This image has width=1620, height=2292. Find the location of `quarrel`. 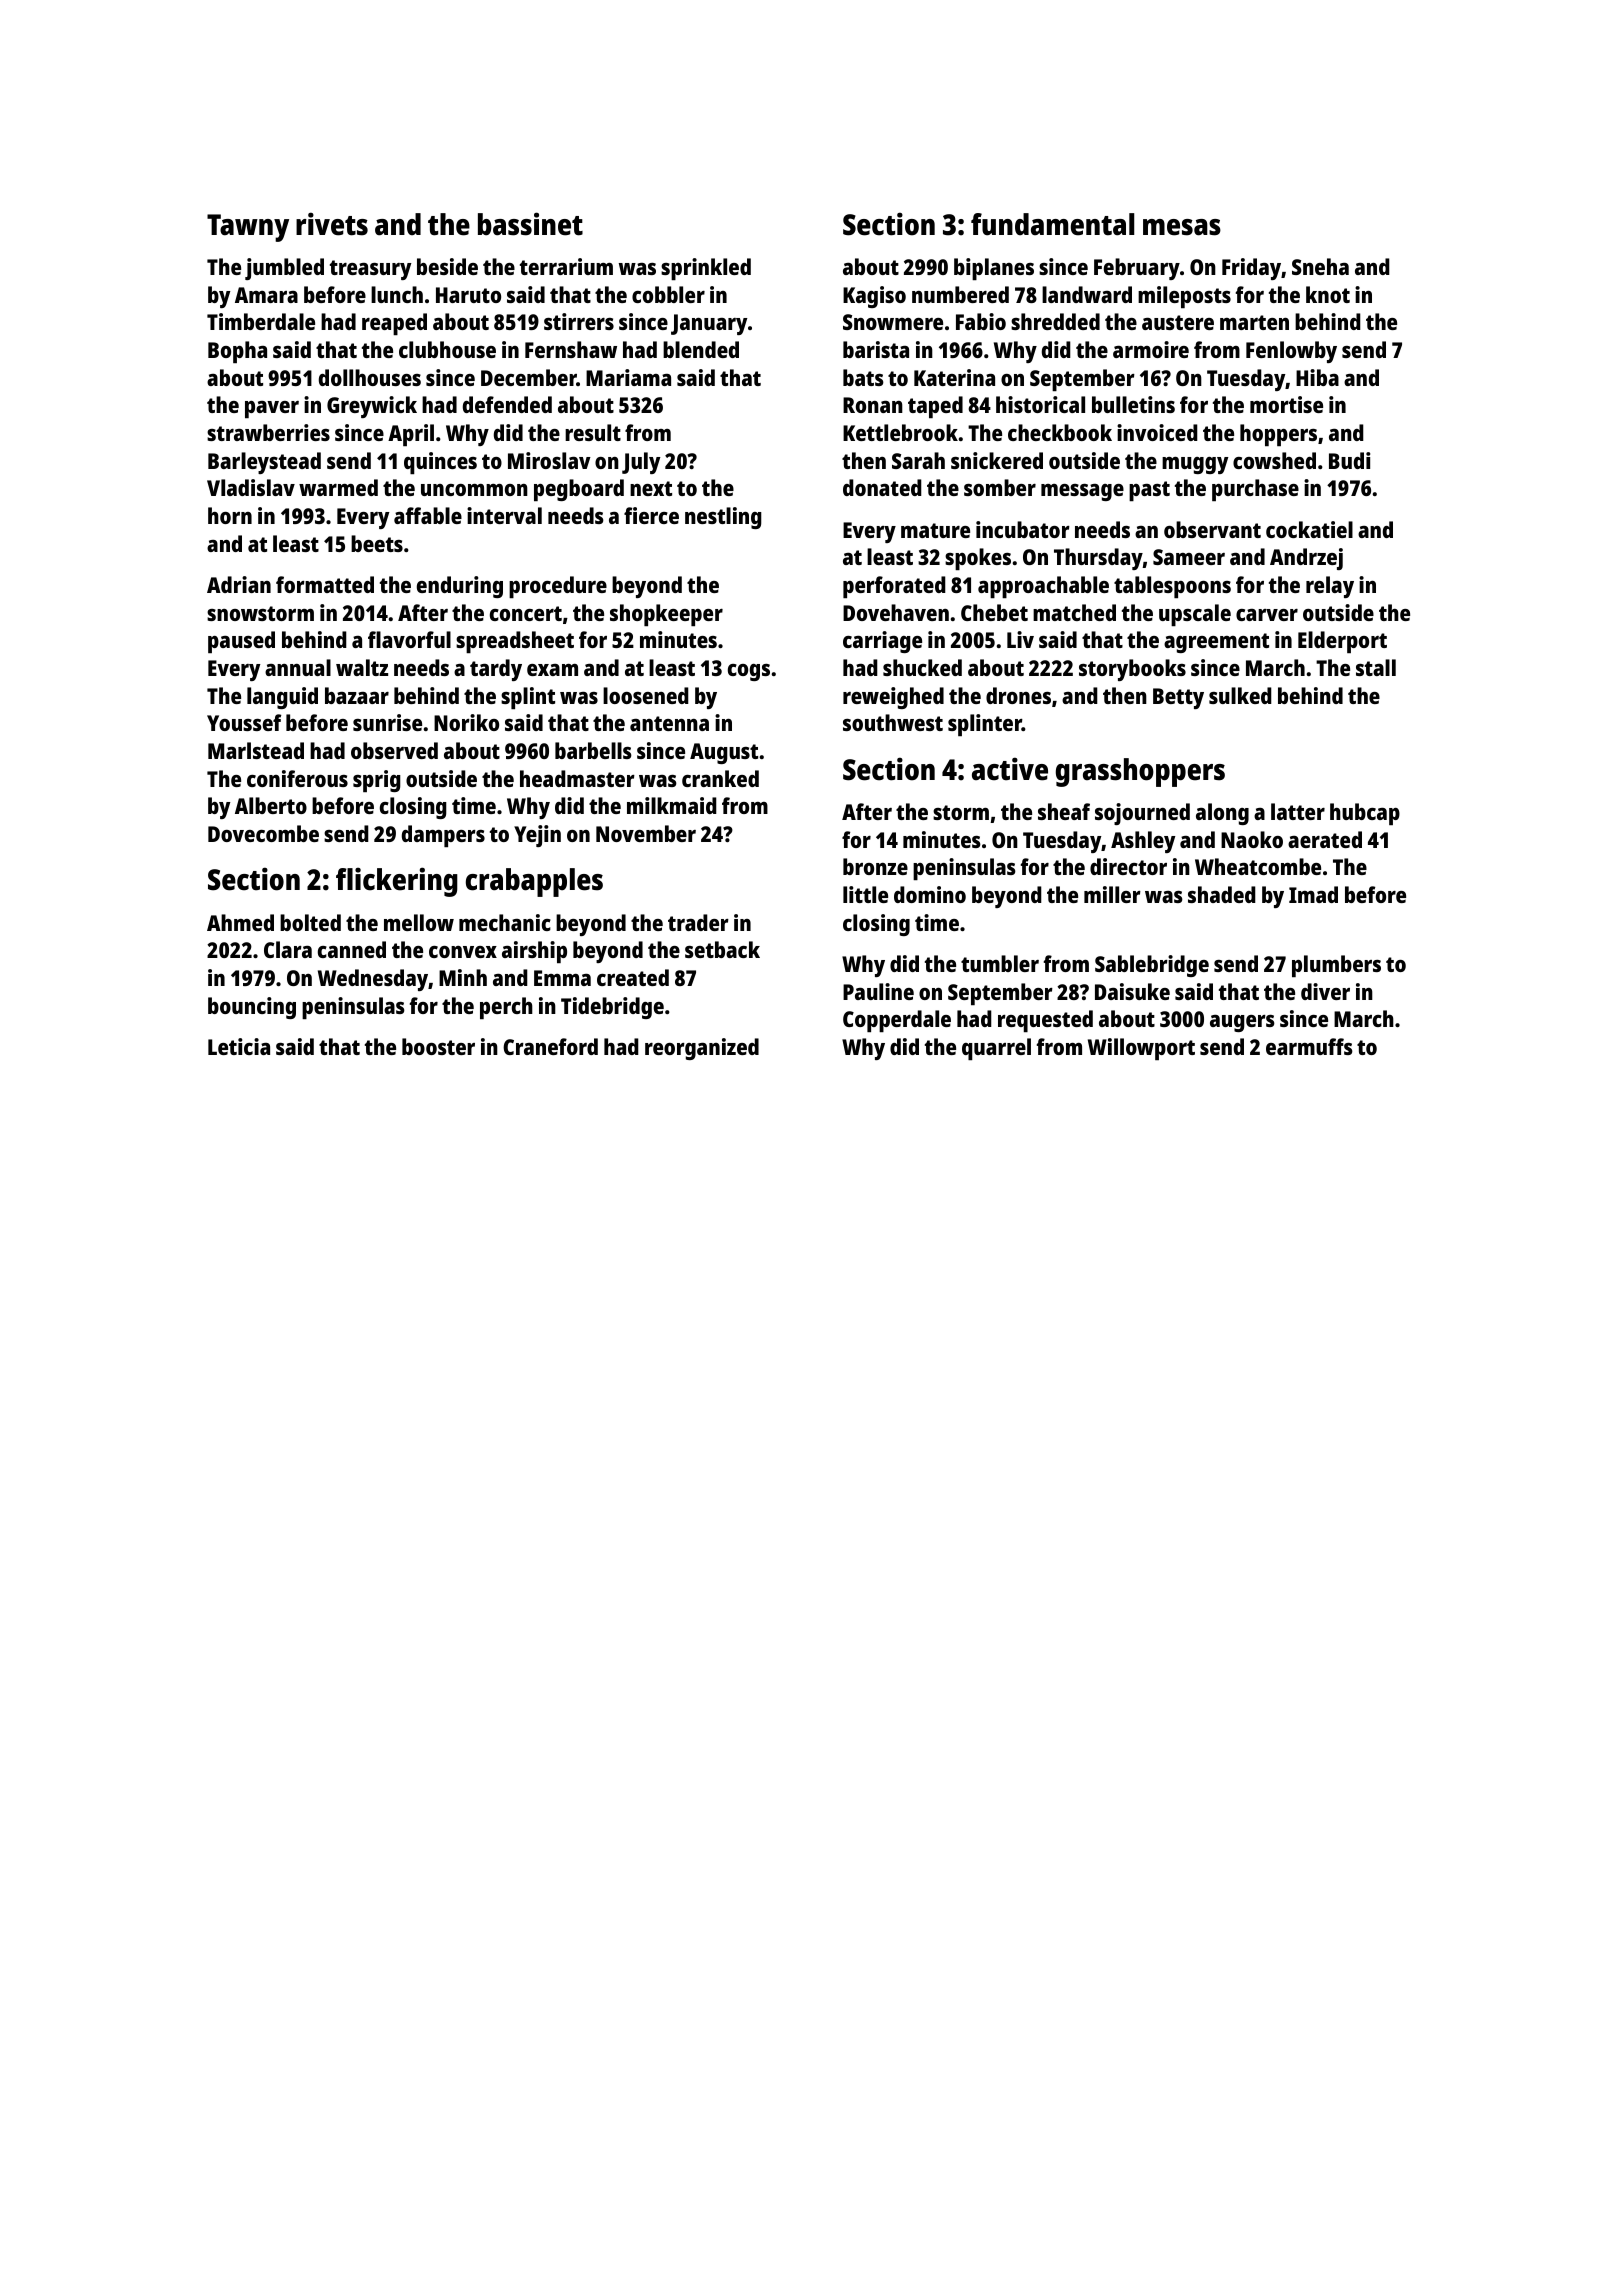

quarrel is located at coordinates (996, 1049).
